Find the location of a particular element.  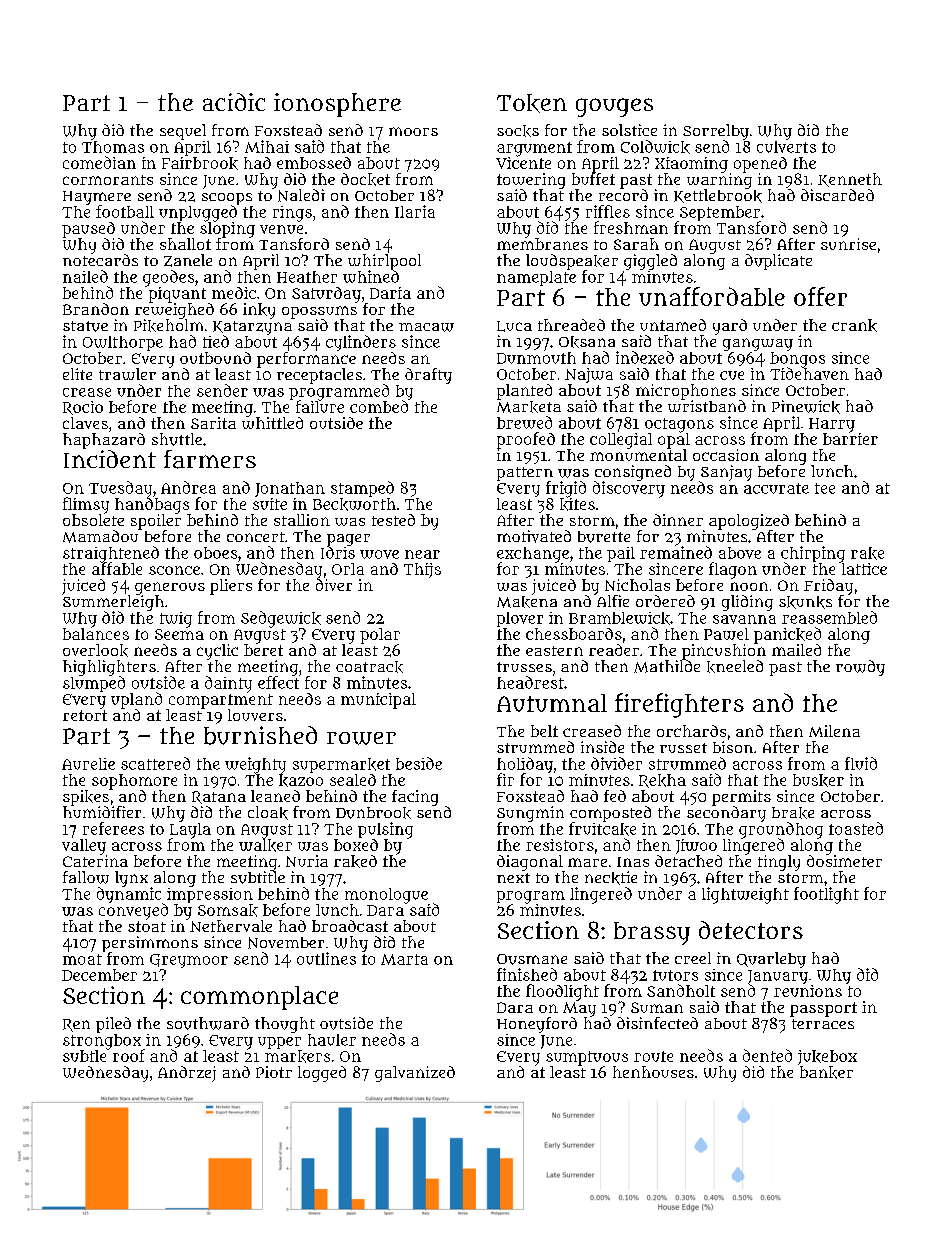

performance is located at coordinates (306, 360).
